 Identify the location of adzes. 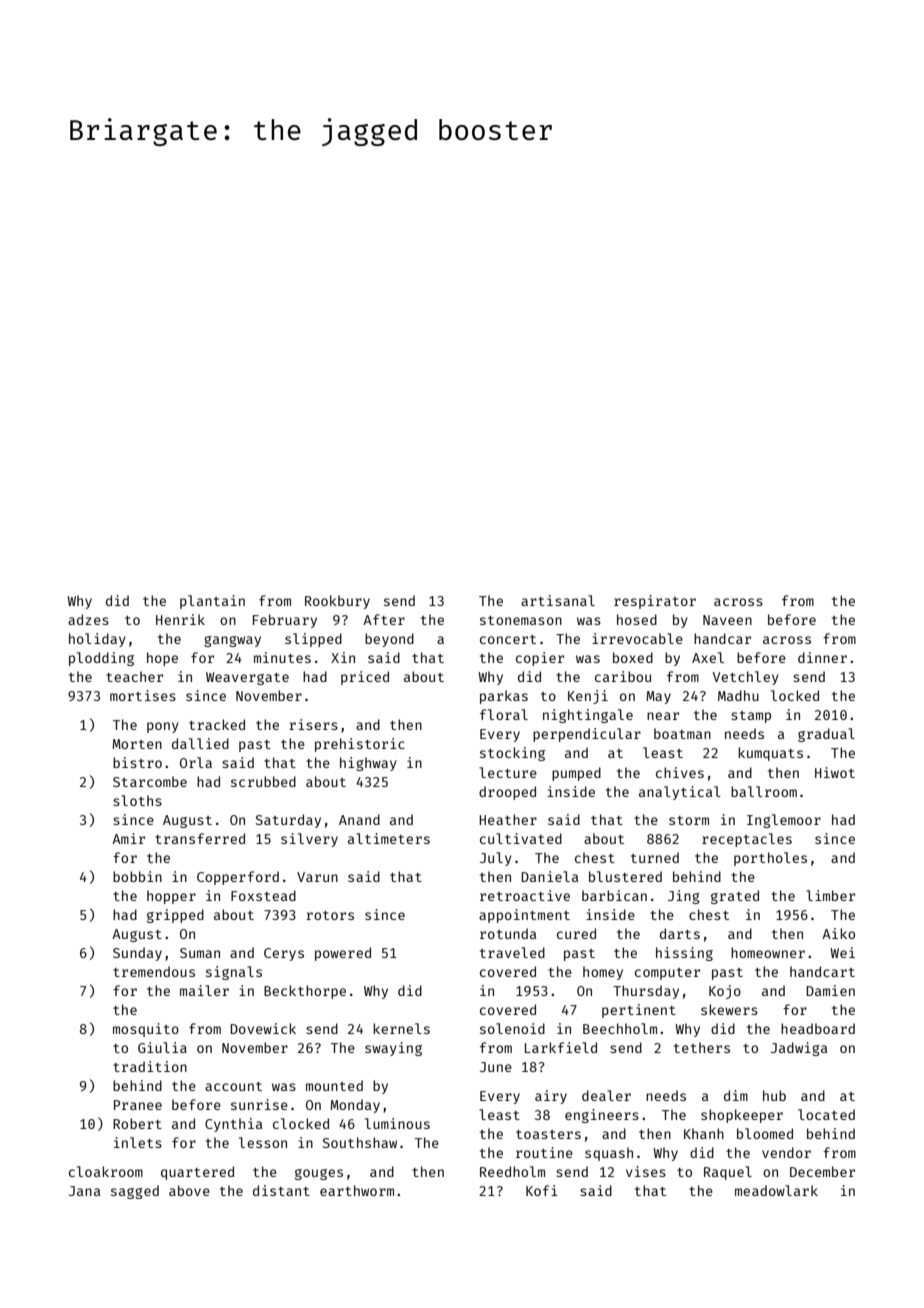
(88, 619).
